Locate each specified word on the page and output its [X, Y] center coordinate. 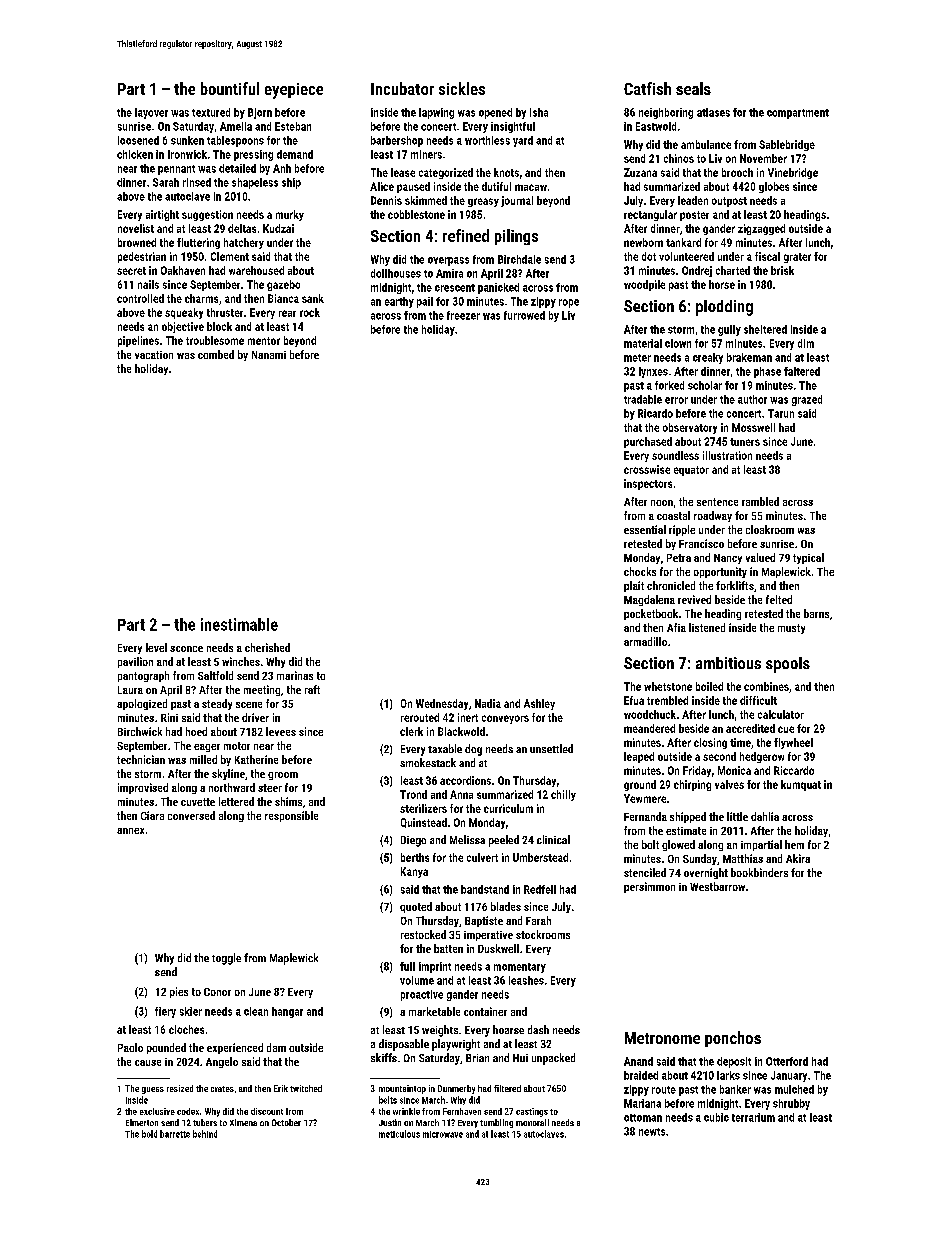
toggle [226, 959]
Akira [798, 858]
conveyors [505, 719]
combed [216, 354]
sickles [462, 88]
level [156, 647]
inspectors [648, 484]
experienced [235, 1048]
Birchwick [140, 731]
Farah [538, 920]
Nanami [269, 355]
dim [806, 343]
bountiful [230, 88]
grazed [807, 400]
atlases [713, 112]
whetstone [668, 686]
